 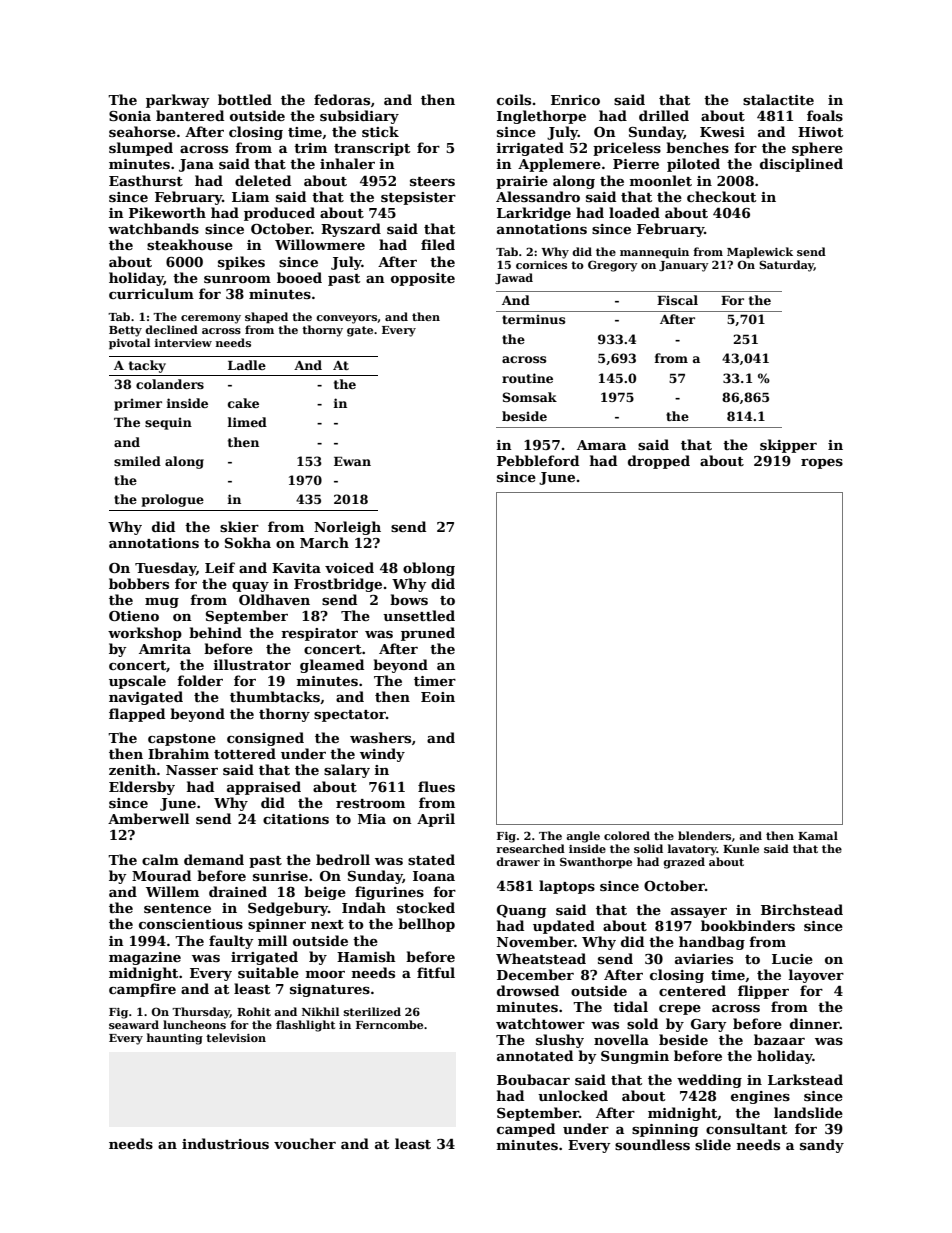 What do you see at coordinates (178, 101) in the screenshot?
I see `parkway` at bounding box center [178, 101].
